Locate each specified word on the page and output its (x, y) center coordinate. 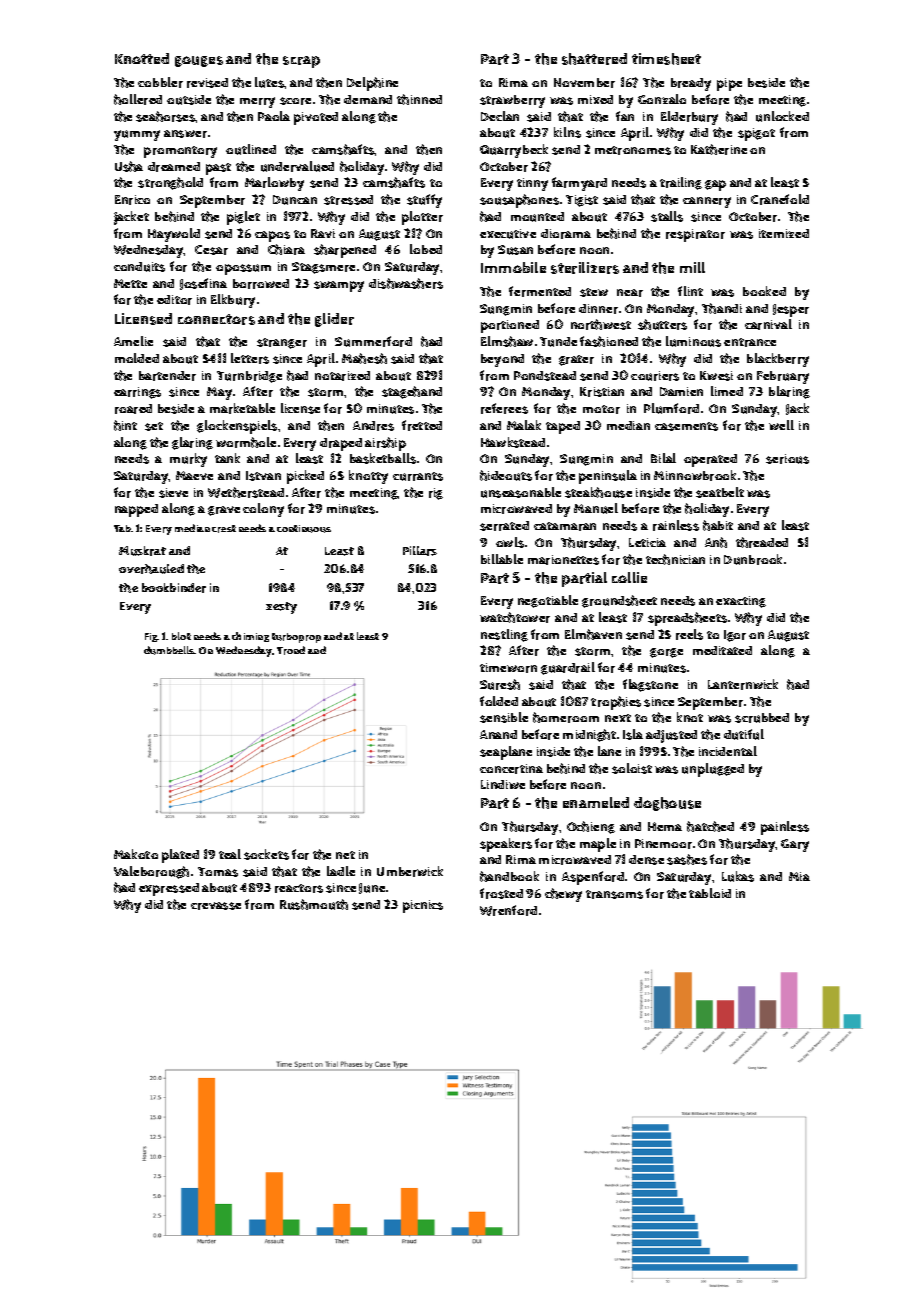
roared (133, 409)
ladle (341, 871)
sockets (266, 854)
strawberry (512, 101)
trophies (616, 703)
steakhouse (598, 492)
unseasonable (521, 492)
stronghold (170, 183)
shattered (594, 59)
